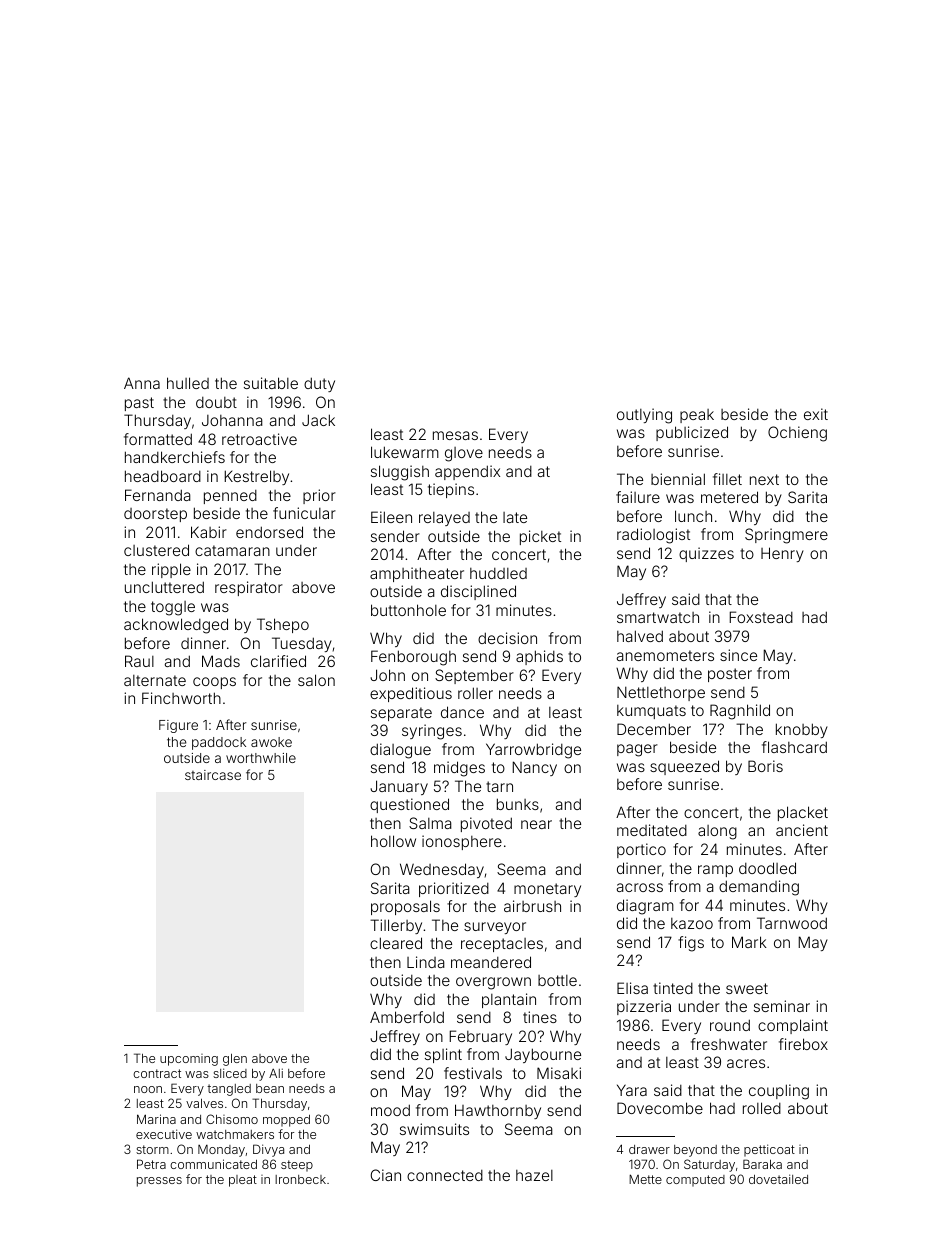 This image has width=952, height=1233. What do you see at coordinates (653, 536) in the image?
I see `radiologist` at bounding box center [653, 536].
